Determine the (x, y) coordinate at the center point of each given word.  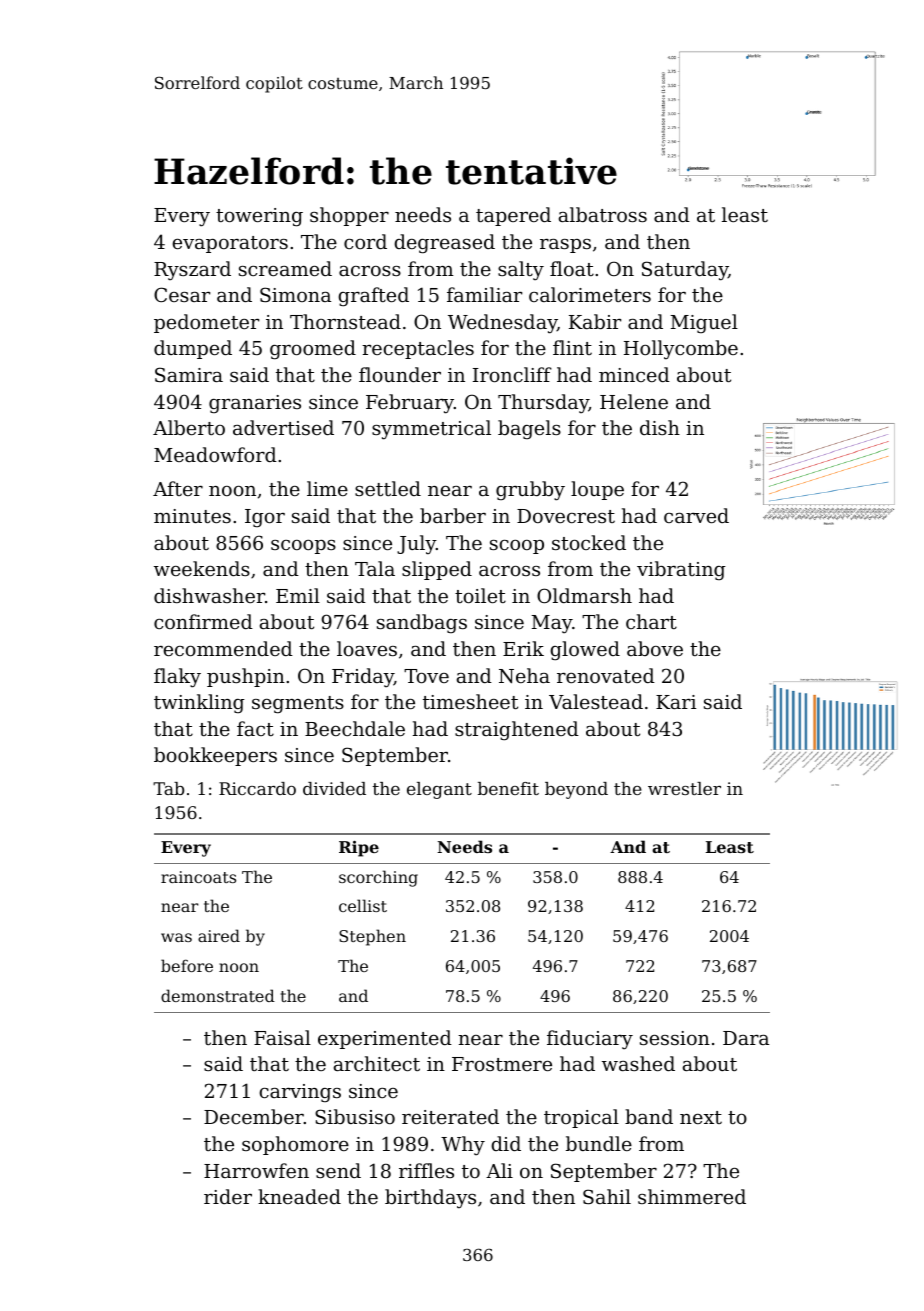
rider (228, 1196)
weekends (202, 568)
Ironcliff (512, 374)
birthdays (430, 1198)
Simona (295, 295)
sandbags (422, 624)
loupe (597, 490)
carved (696, 515)
